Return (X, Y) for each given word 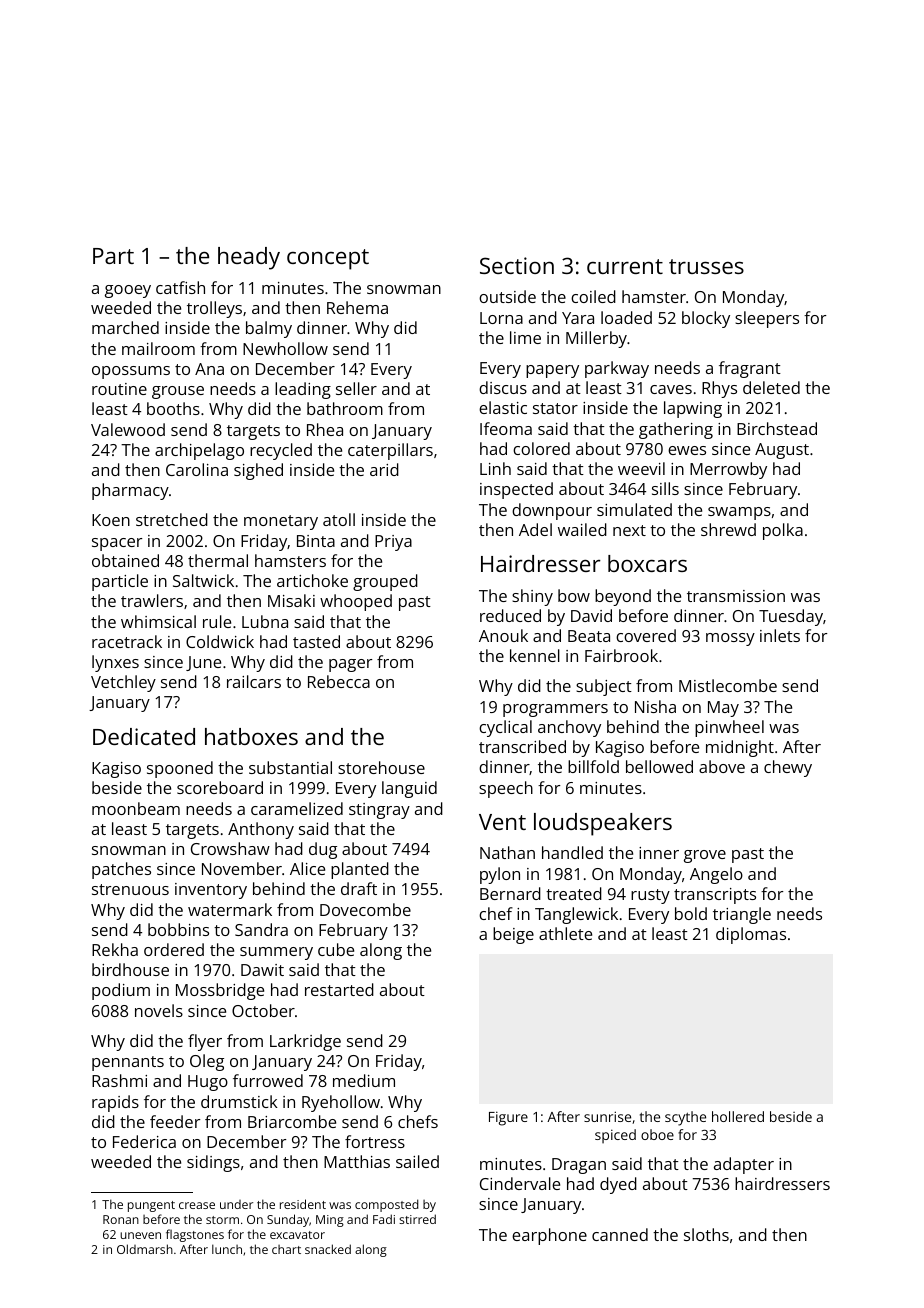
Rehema (357, 307)
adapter (744, 1165)
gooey (128, 291)
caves (671, 389)
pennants (128, 1063)
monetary (281, 522)
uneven (140, 1235)
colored (541, 448)
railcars (254, 681)
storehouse (381, 767)
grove (705, 856)
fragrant (750, 369)
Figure (508, 1118)
